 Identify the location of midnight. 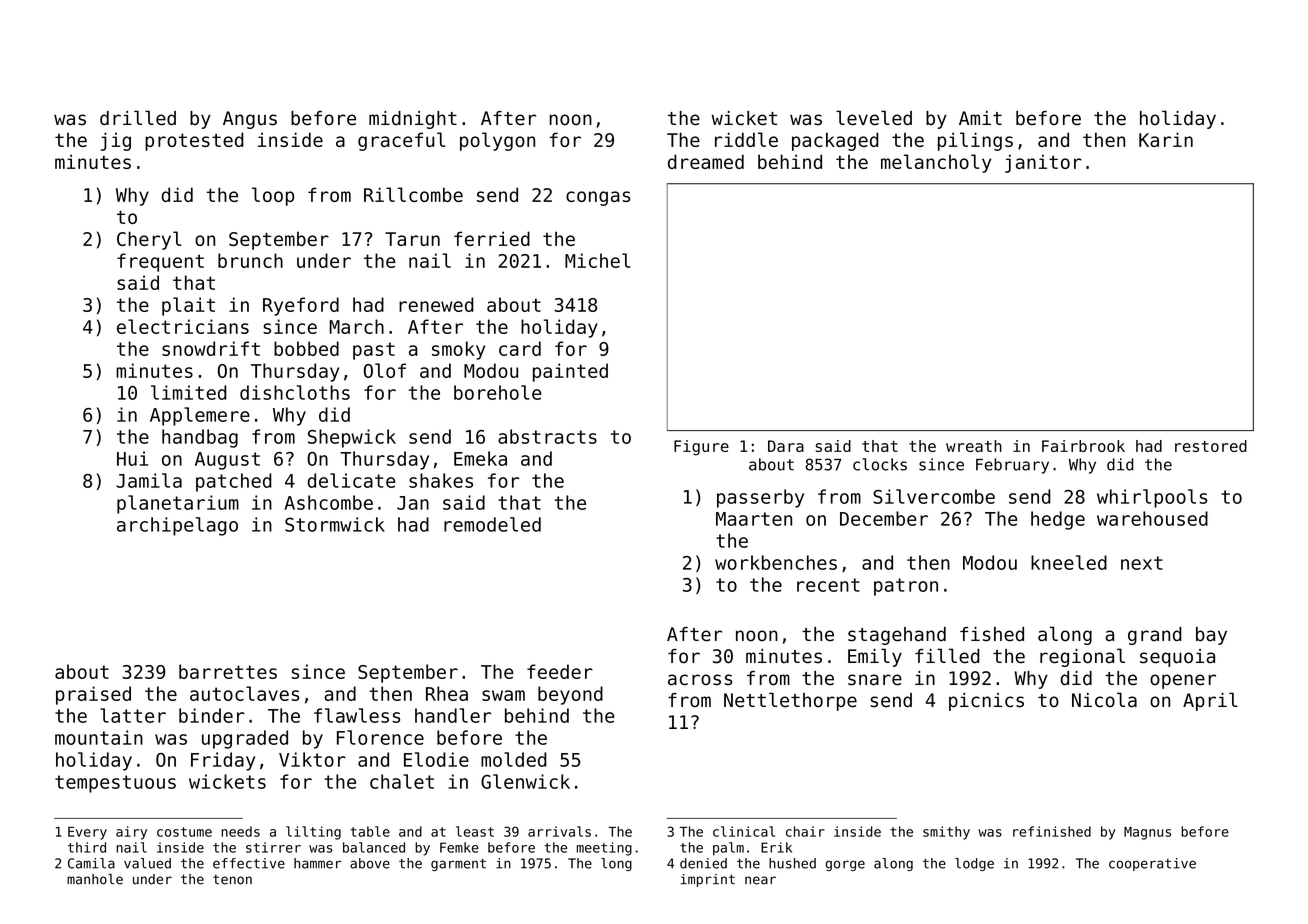
(413, 120).
